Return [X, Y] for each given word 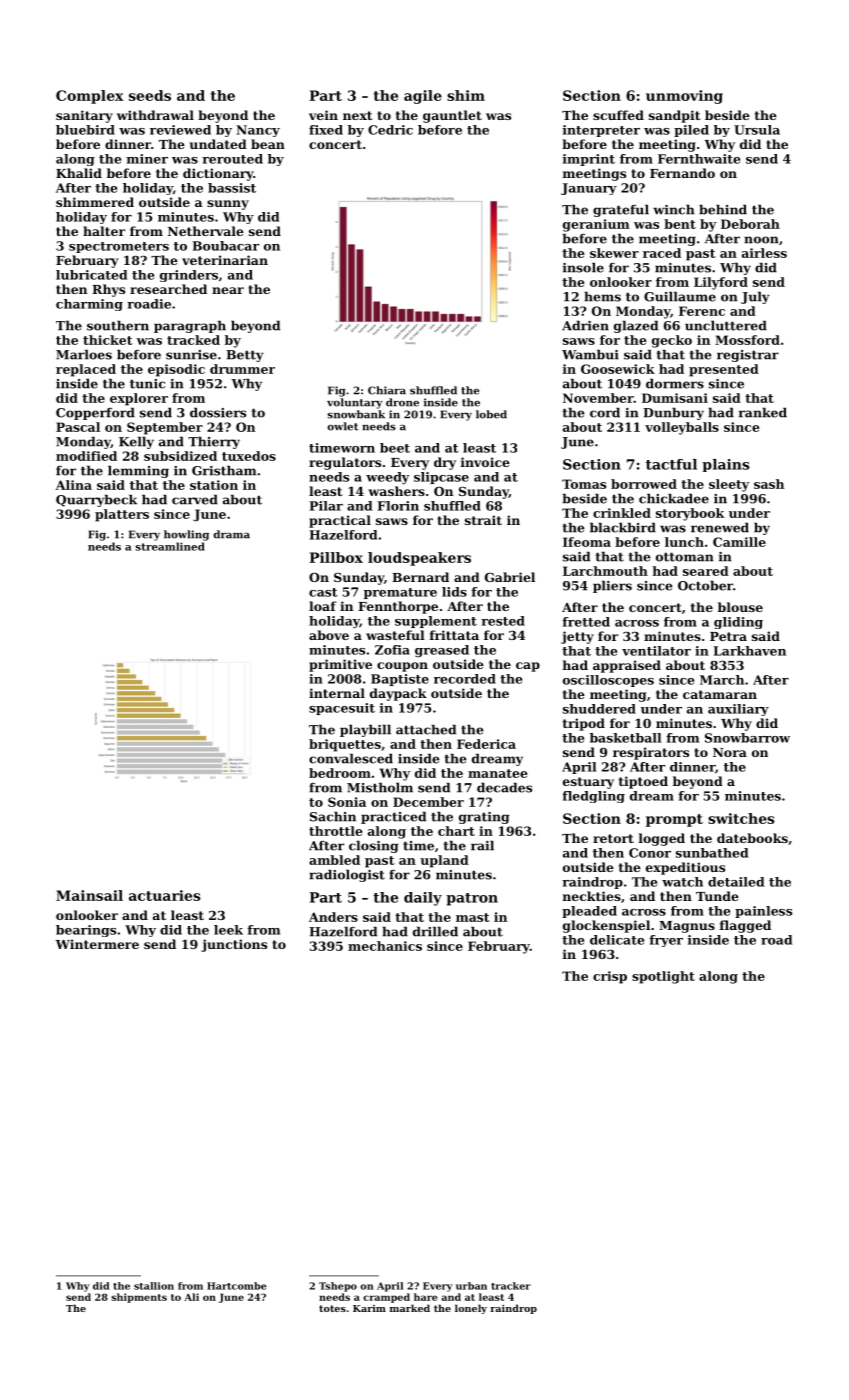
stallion [154, 1286]
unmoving [684, 97]
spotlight [663, 977]
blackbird [623, 527]
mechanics [385, 946]
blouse [740, 607]
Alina [73, 485]
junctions [234, 945]
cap [528, 667]
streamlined [170, 546]
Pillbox [336, 557]
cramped [386, 1298]
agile [423, 97]
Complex [90, 97]
